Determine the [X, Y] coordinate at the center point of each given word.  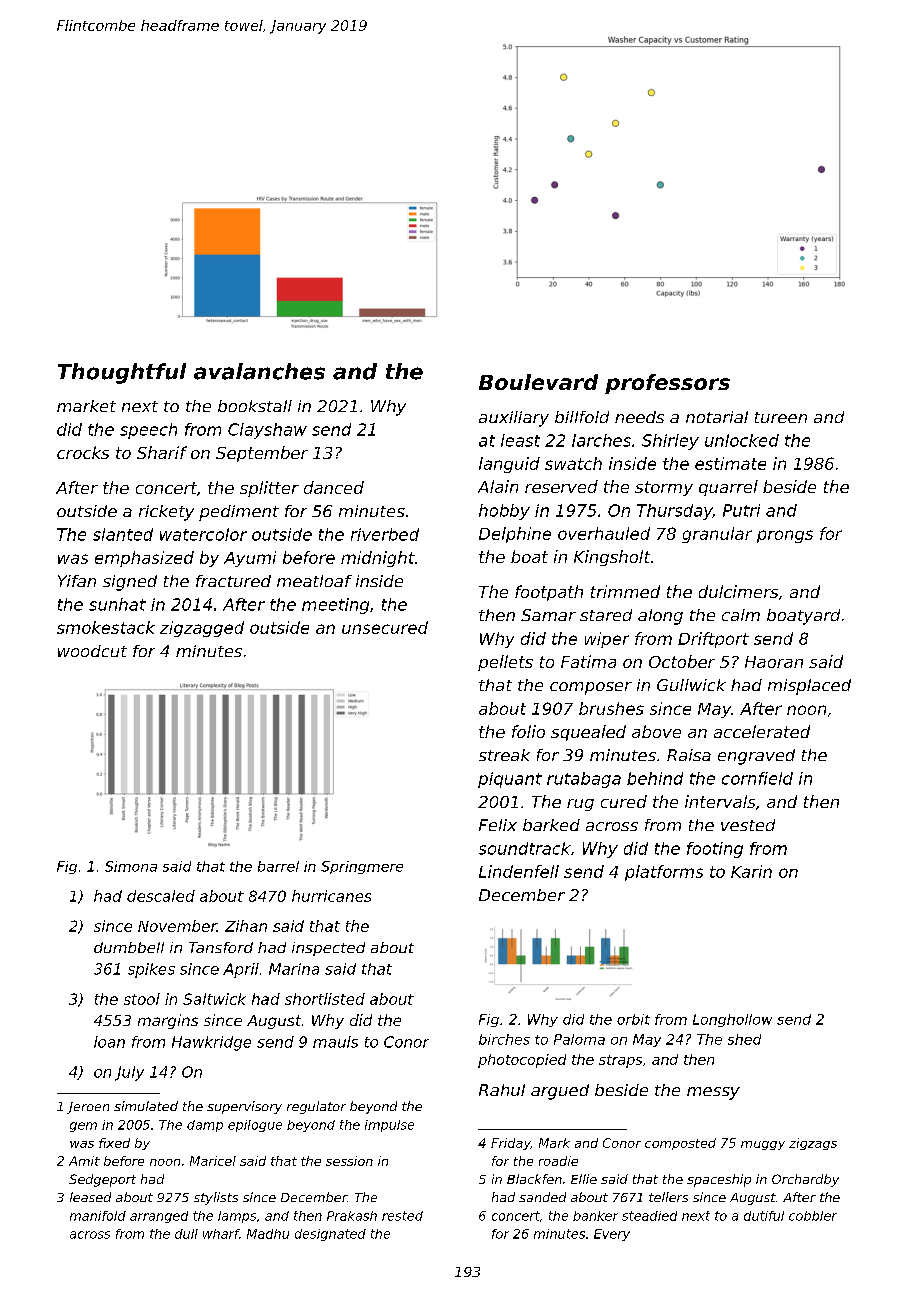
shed [744, 1039]
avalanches [259, 371]
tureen [781, 417]
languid [509, 465]
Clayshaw [267, 431]
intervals [720, 801]
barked [551, 825]
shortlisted [325, 999]
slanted [123, 534]
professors [667, 384]
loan [109, 1042]
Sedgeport [102, 1180]
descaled [161, 896]
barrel [278, 866]
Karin [751, 871]
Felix [498, 825]
